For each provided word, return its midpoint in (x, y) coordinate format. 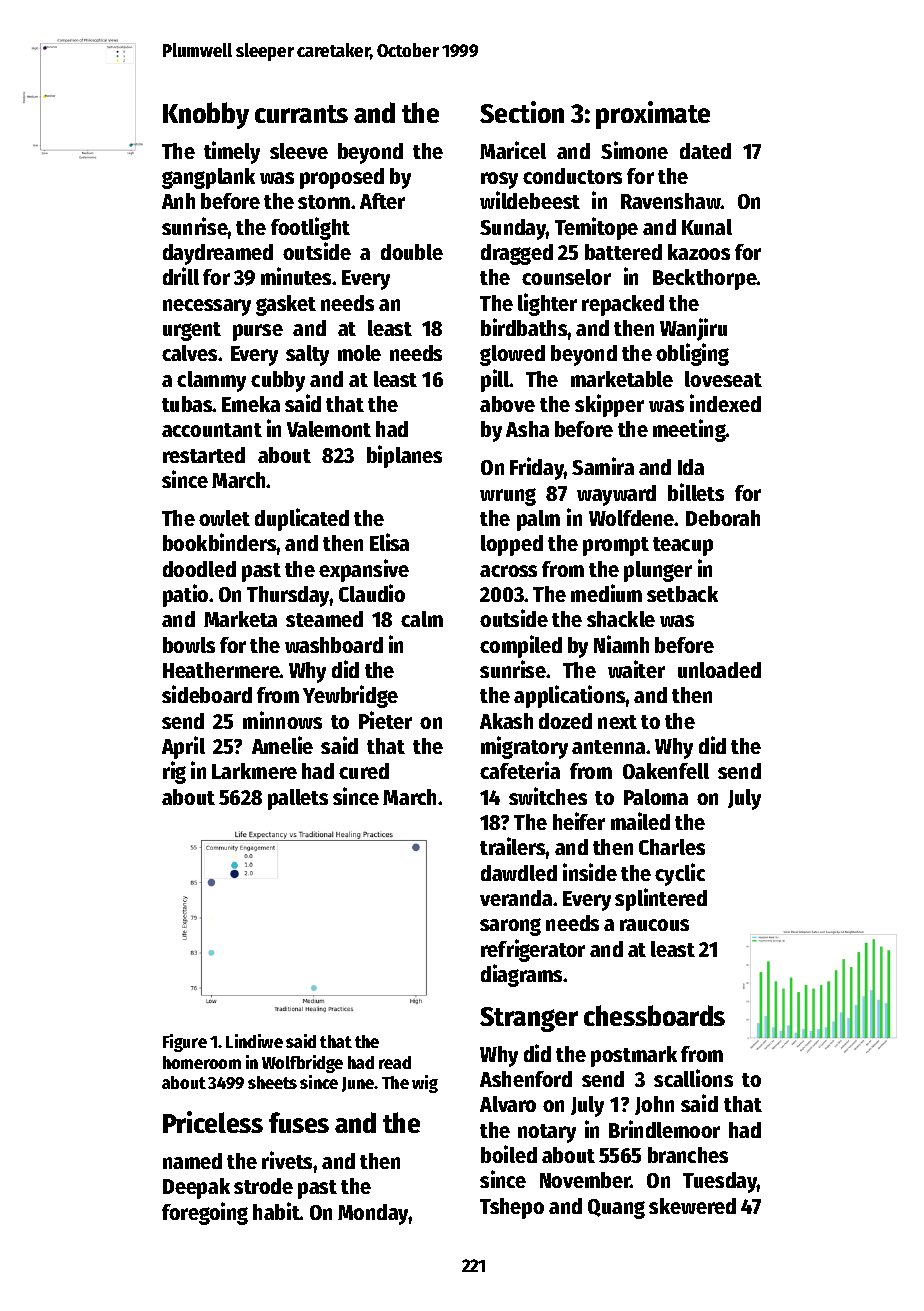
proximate (653, 115)
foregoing (205, 1213)
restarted (204, 455)
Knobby (206, 115)
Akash (506, 721)
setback (682, 594)
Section (522, 112)
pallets (298, 799)
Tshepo (512, 1208)
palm (538, 520)
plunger (658, 571)
